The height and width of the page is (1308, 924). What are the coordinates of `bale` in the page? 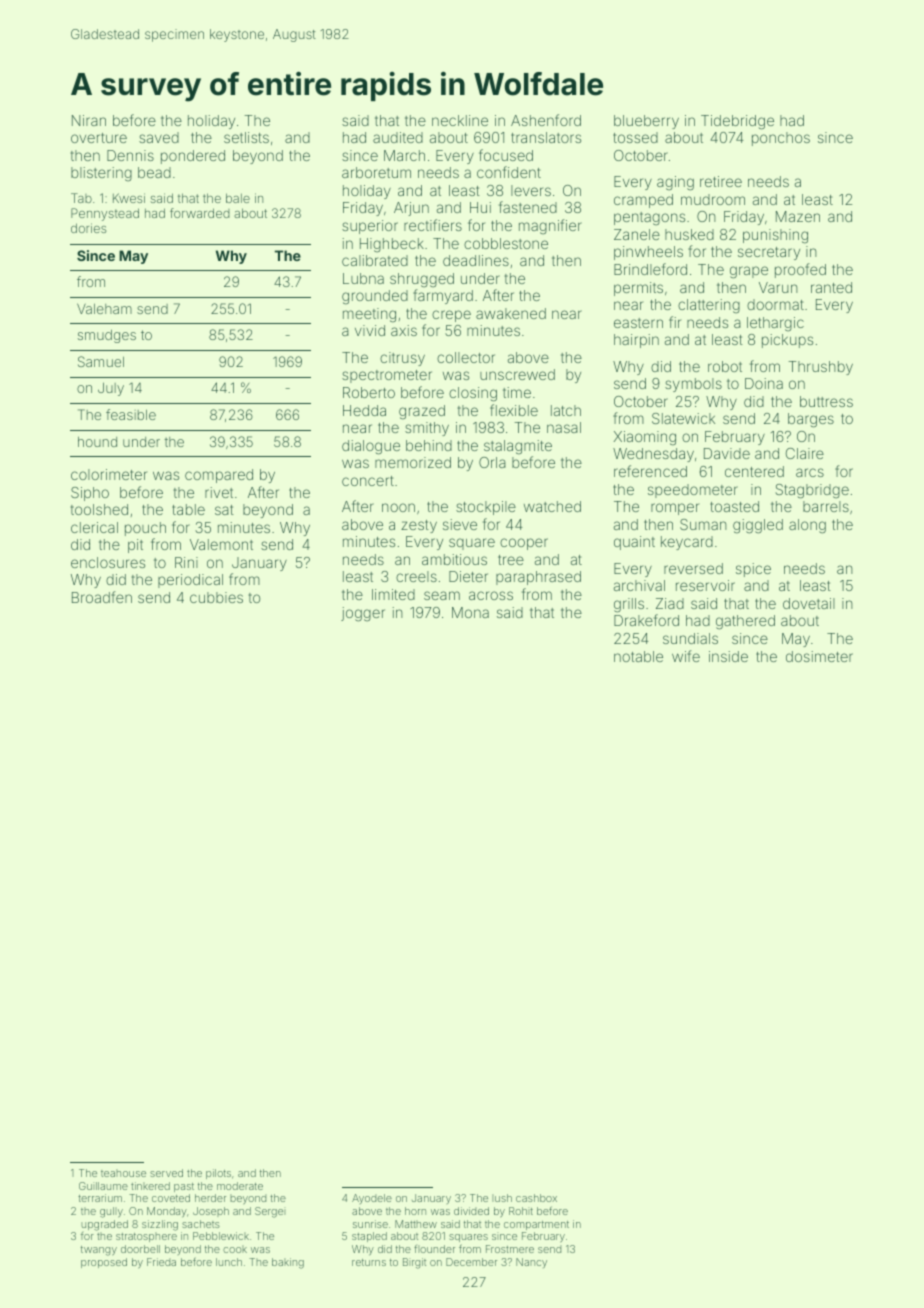 It's located at (238, 198).
